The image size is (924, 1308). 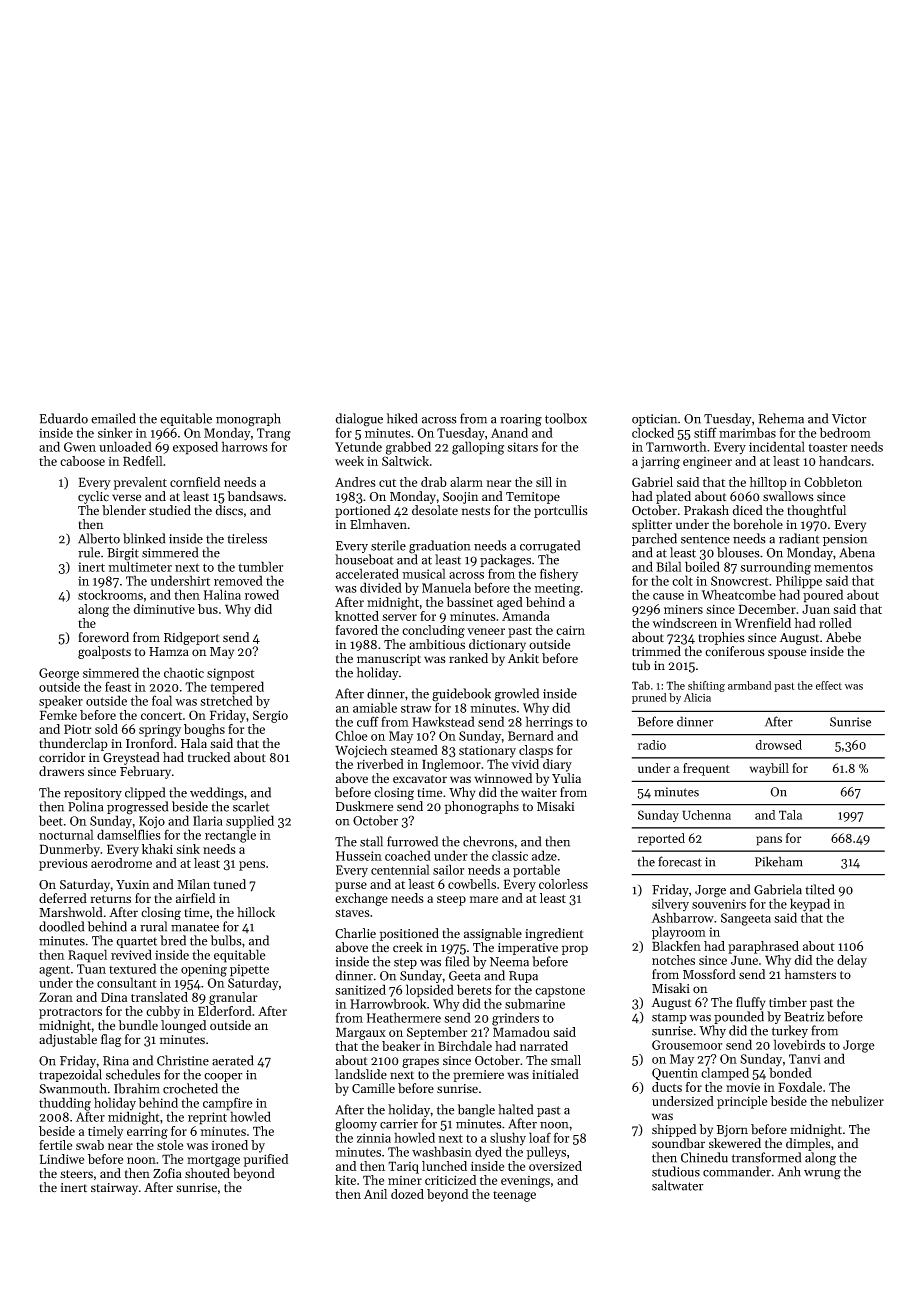 I want to click on accelerated, so click(x=367, y=573).
